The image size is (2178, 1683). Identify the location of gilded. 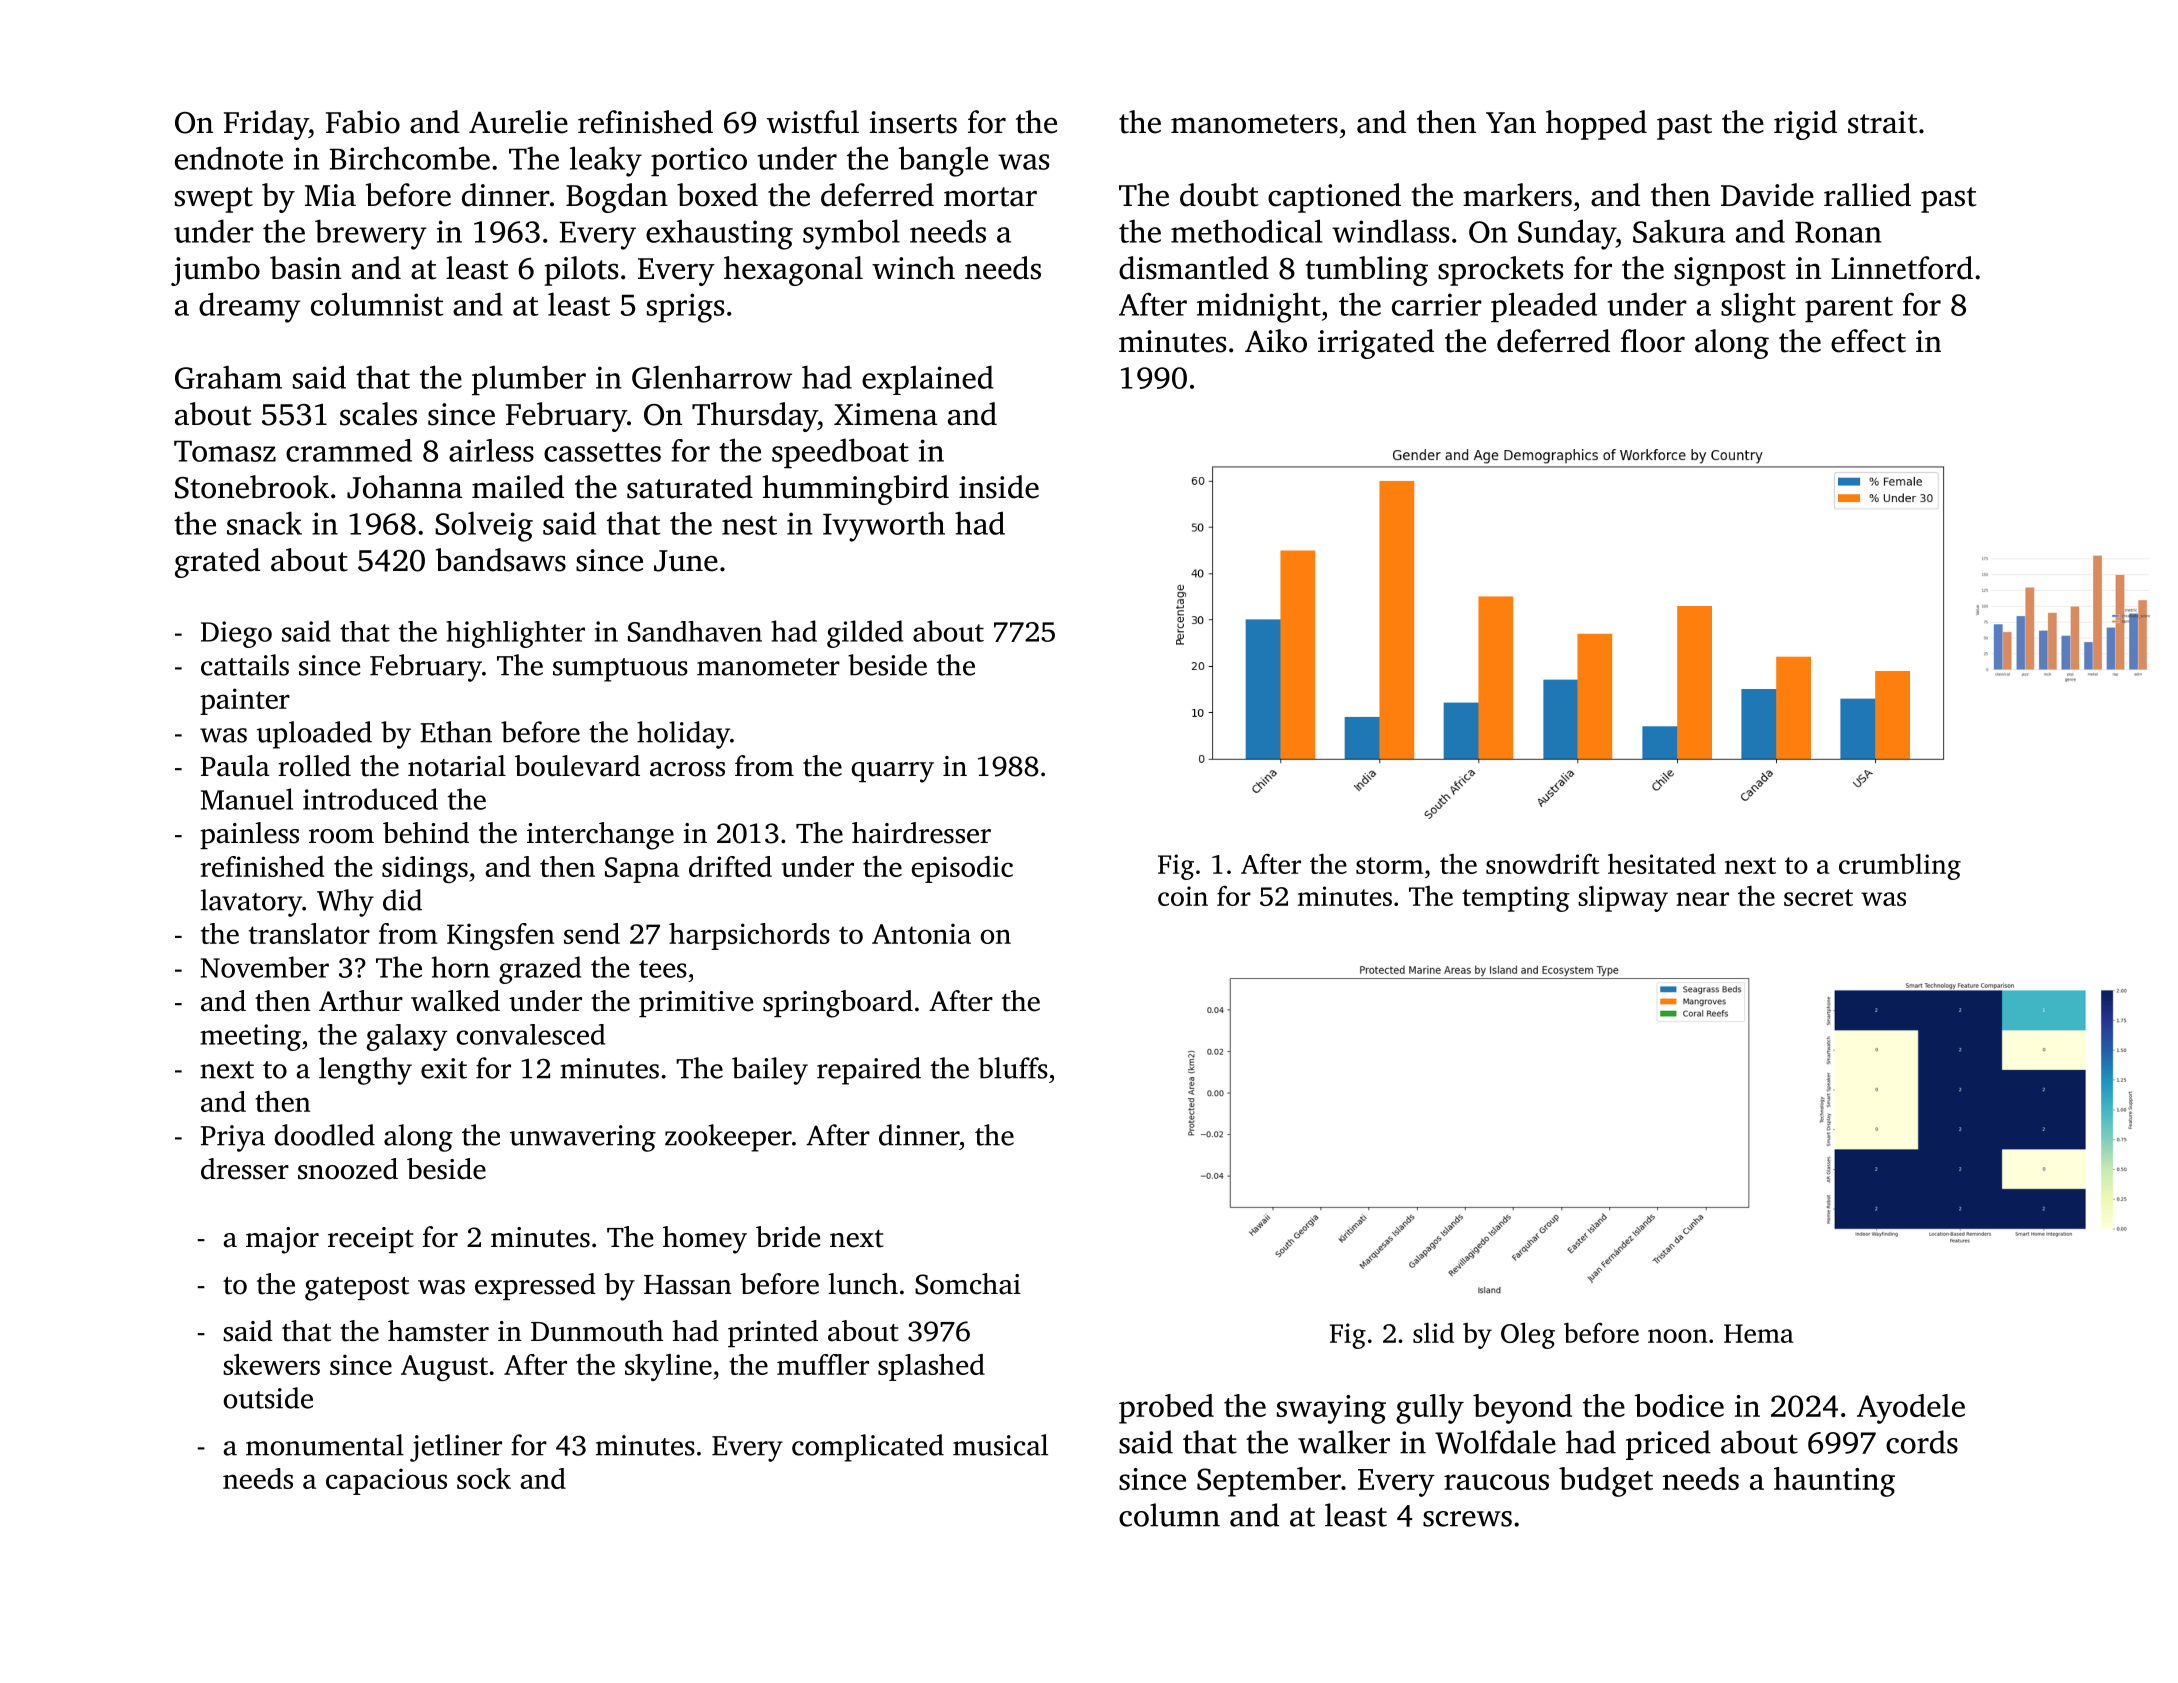
(865, 634).
